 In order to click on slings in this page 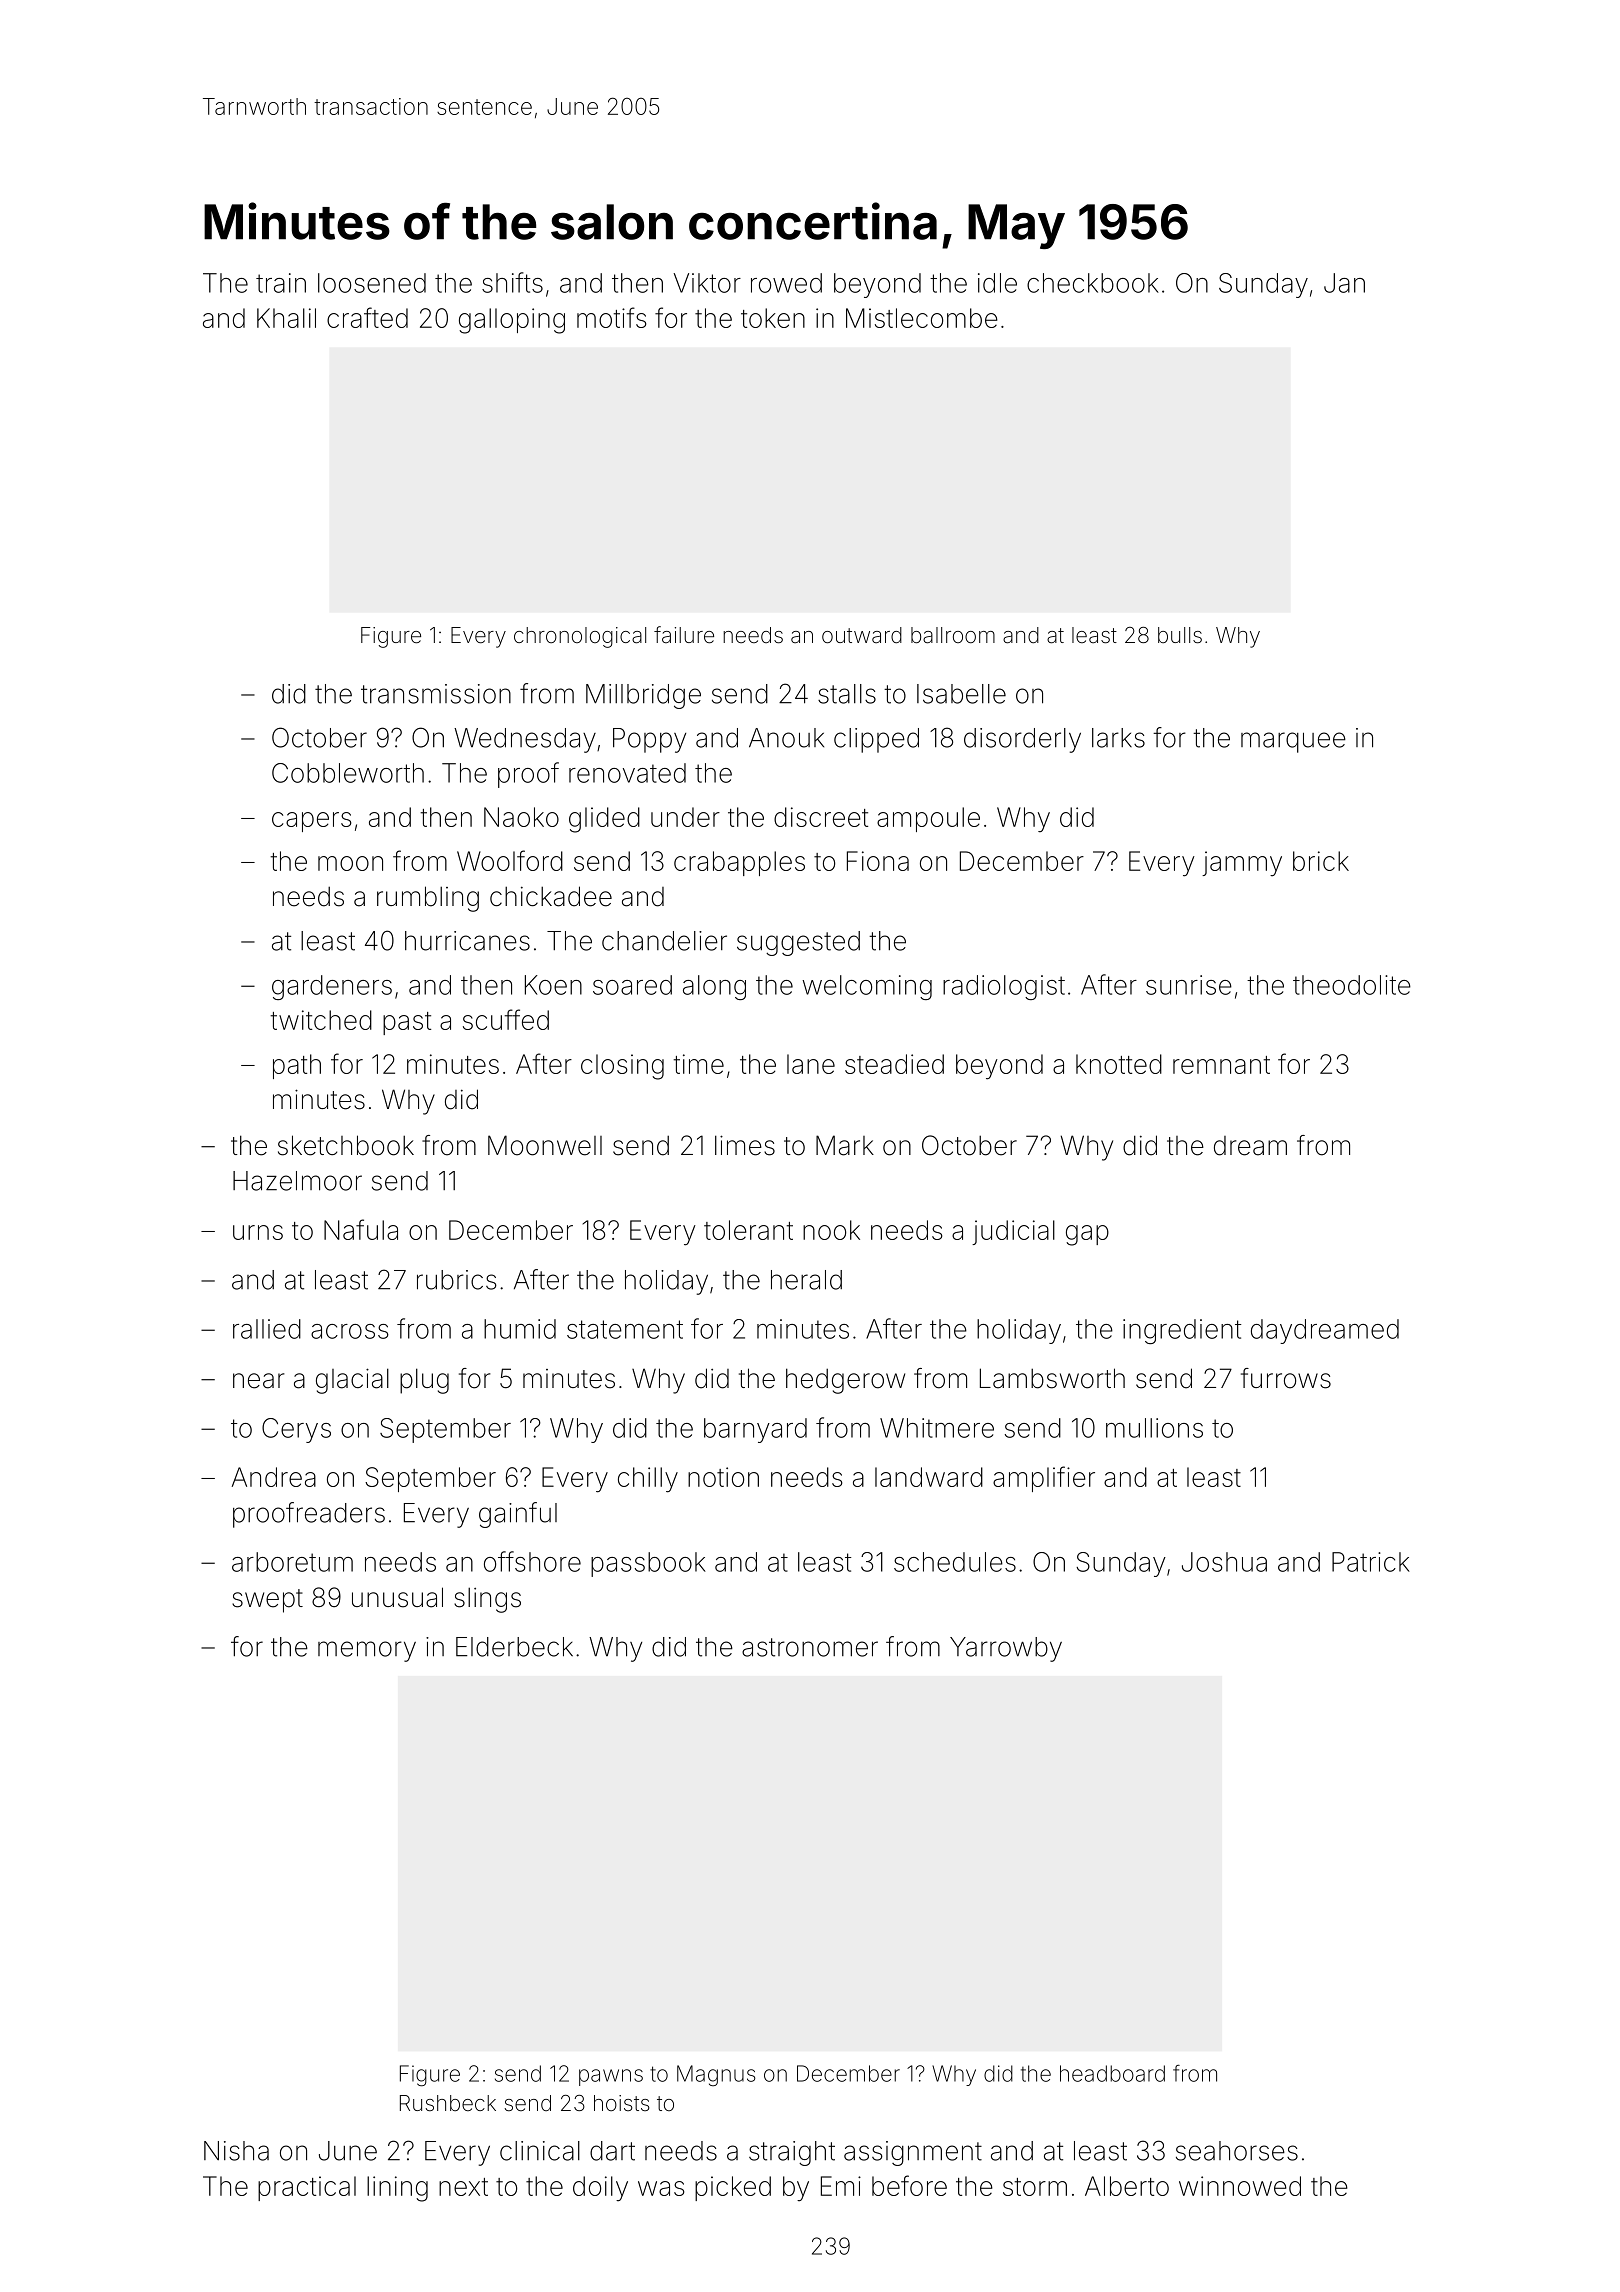, I will do `click(487, 1600)`.
